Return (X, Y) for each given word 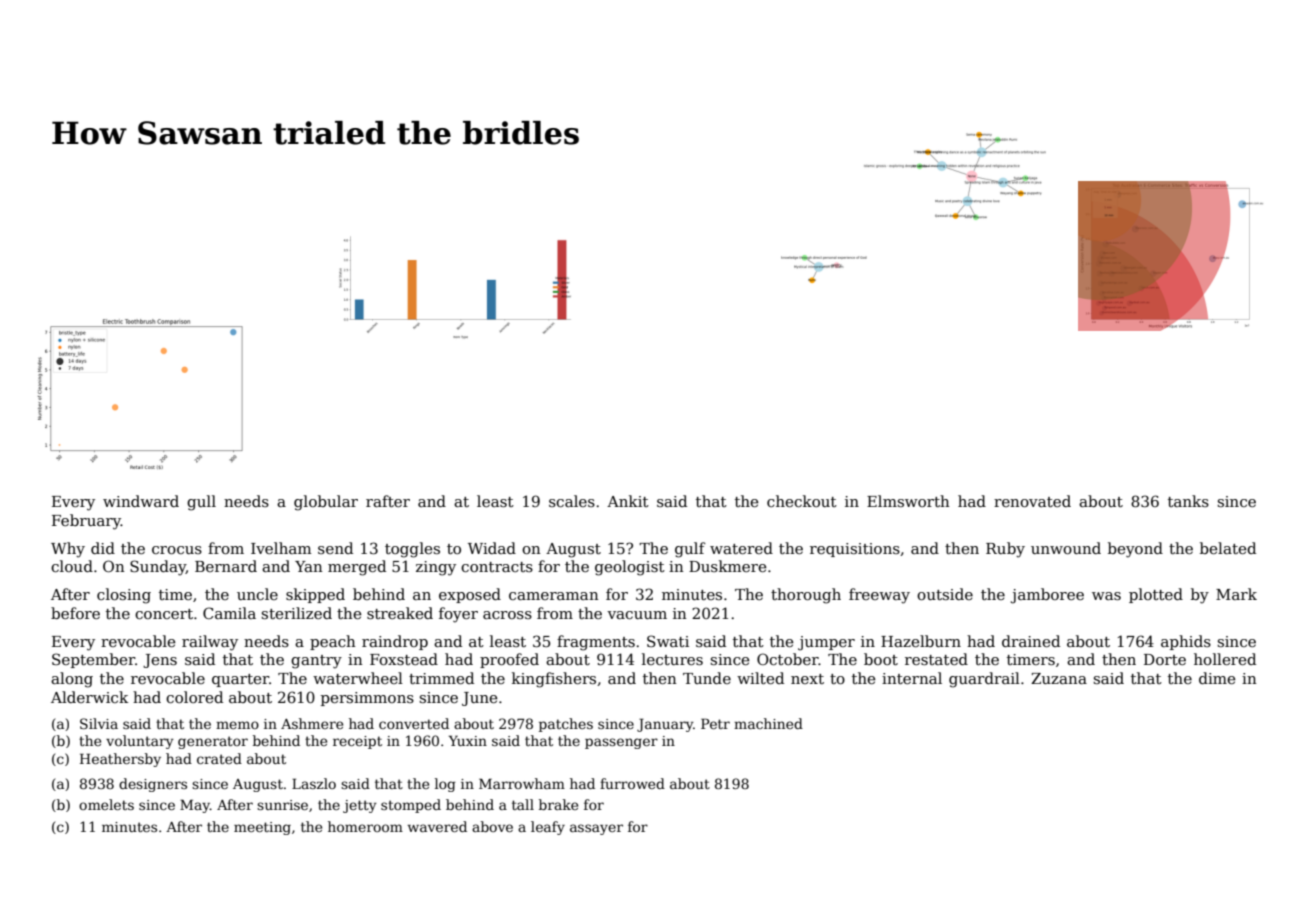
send (335, 548)
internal (912, 678)
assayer (596, 829)
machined (768, 723)
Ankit (628, 501)
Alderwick (89, 697)
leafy (548, 828)
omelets (106, 804)
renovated (1032, 501)
